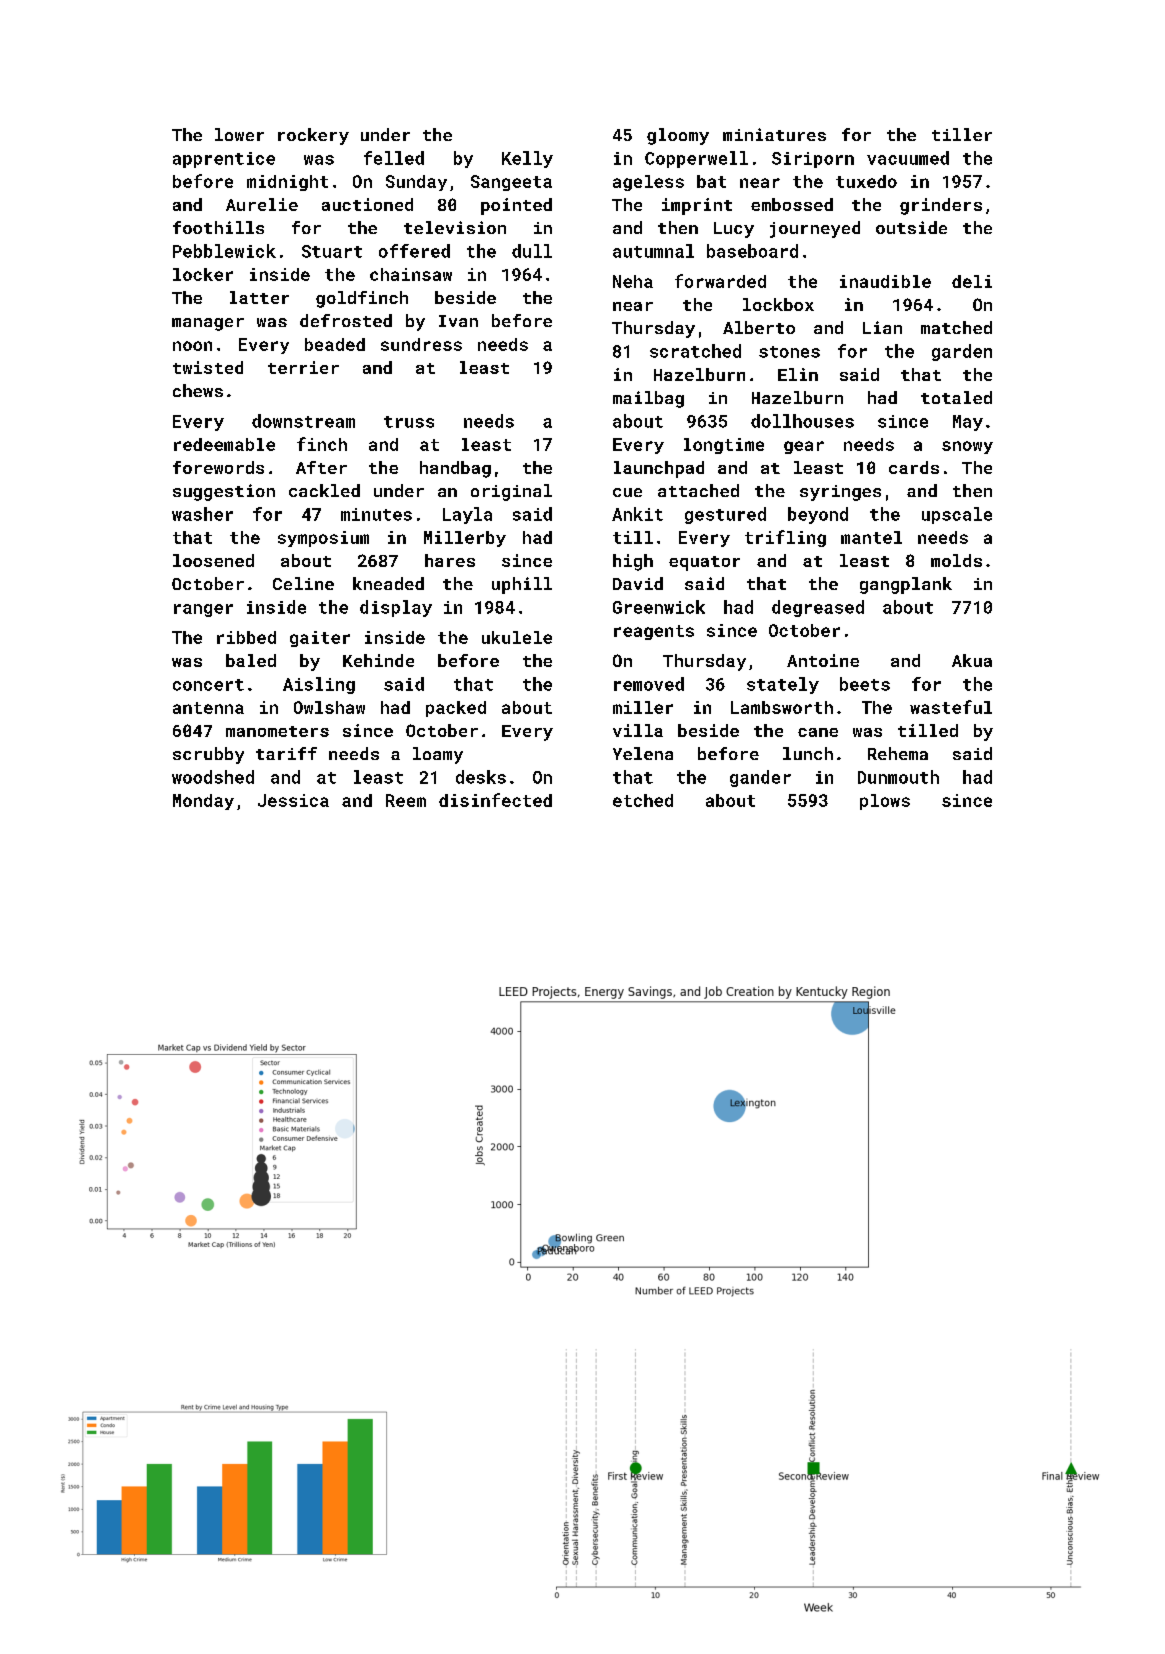 The width and height of the screenshot is (1165, 1654). Describe the element at coordinates (335, 344) in the screenshot. I see `beaded` at that location.
